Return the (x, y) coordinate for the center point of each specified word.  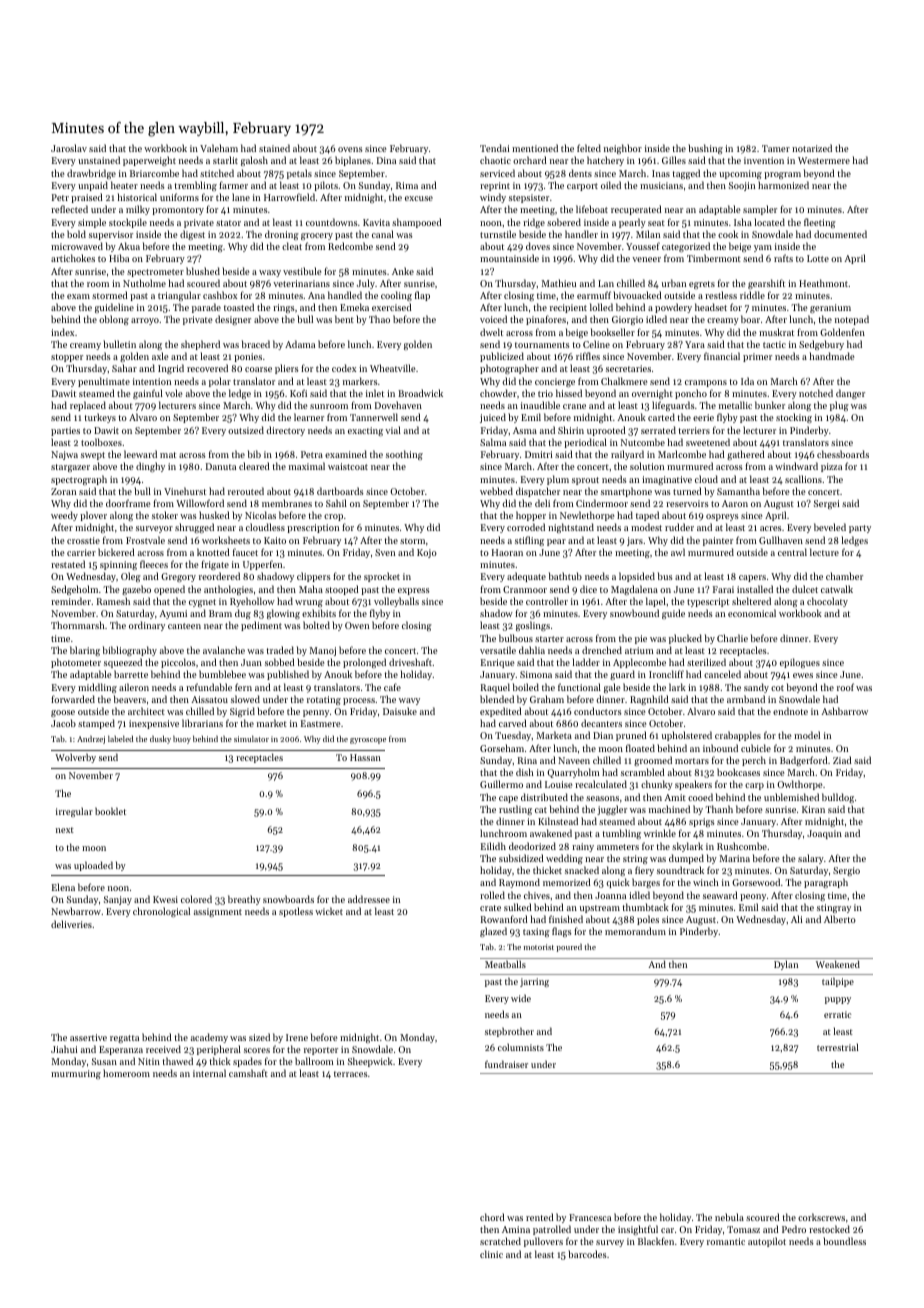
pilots (326, 186)
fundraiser (506, 1064)
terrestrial (838, 1047)
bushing (705, 149)
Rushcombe (742, 846)
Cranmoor (525, 589)
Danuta (221, 466)
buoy (182, 739)
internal (209, 1073)
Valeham (219, 148)
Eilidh (493, 846)
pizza (831, 467)
